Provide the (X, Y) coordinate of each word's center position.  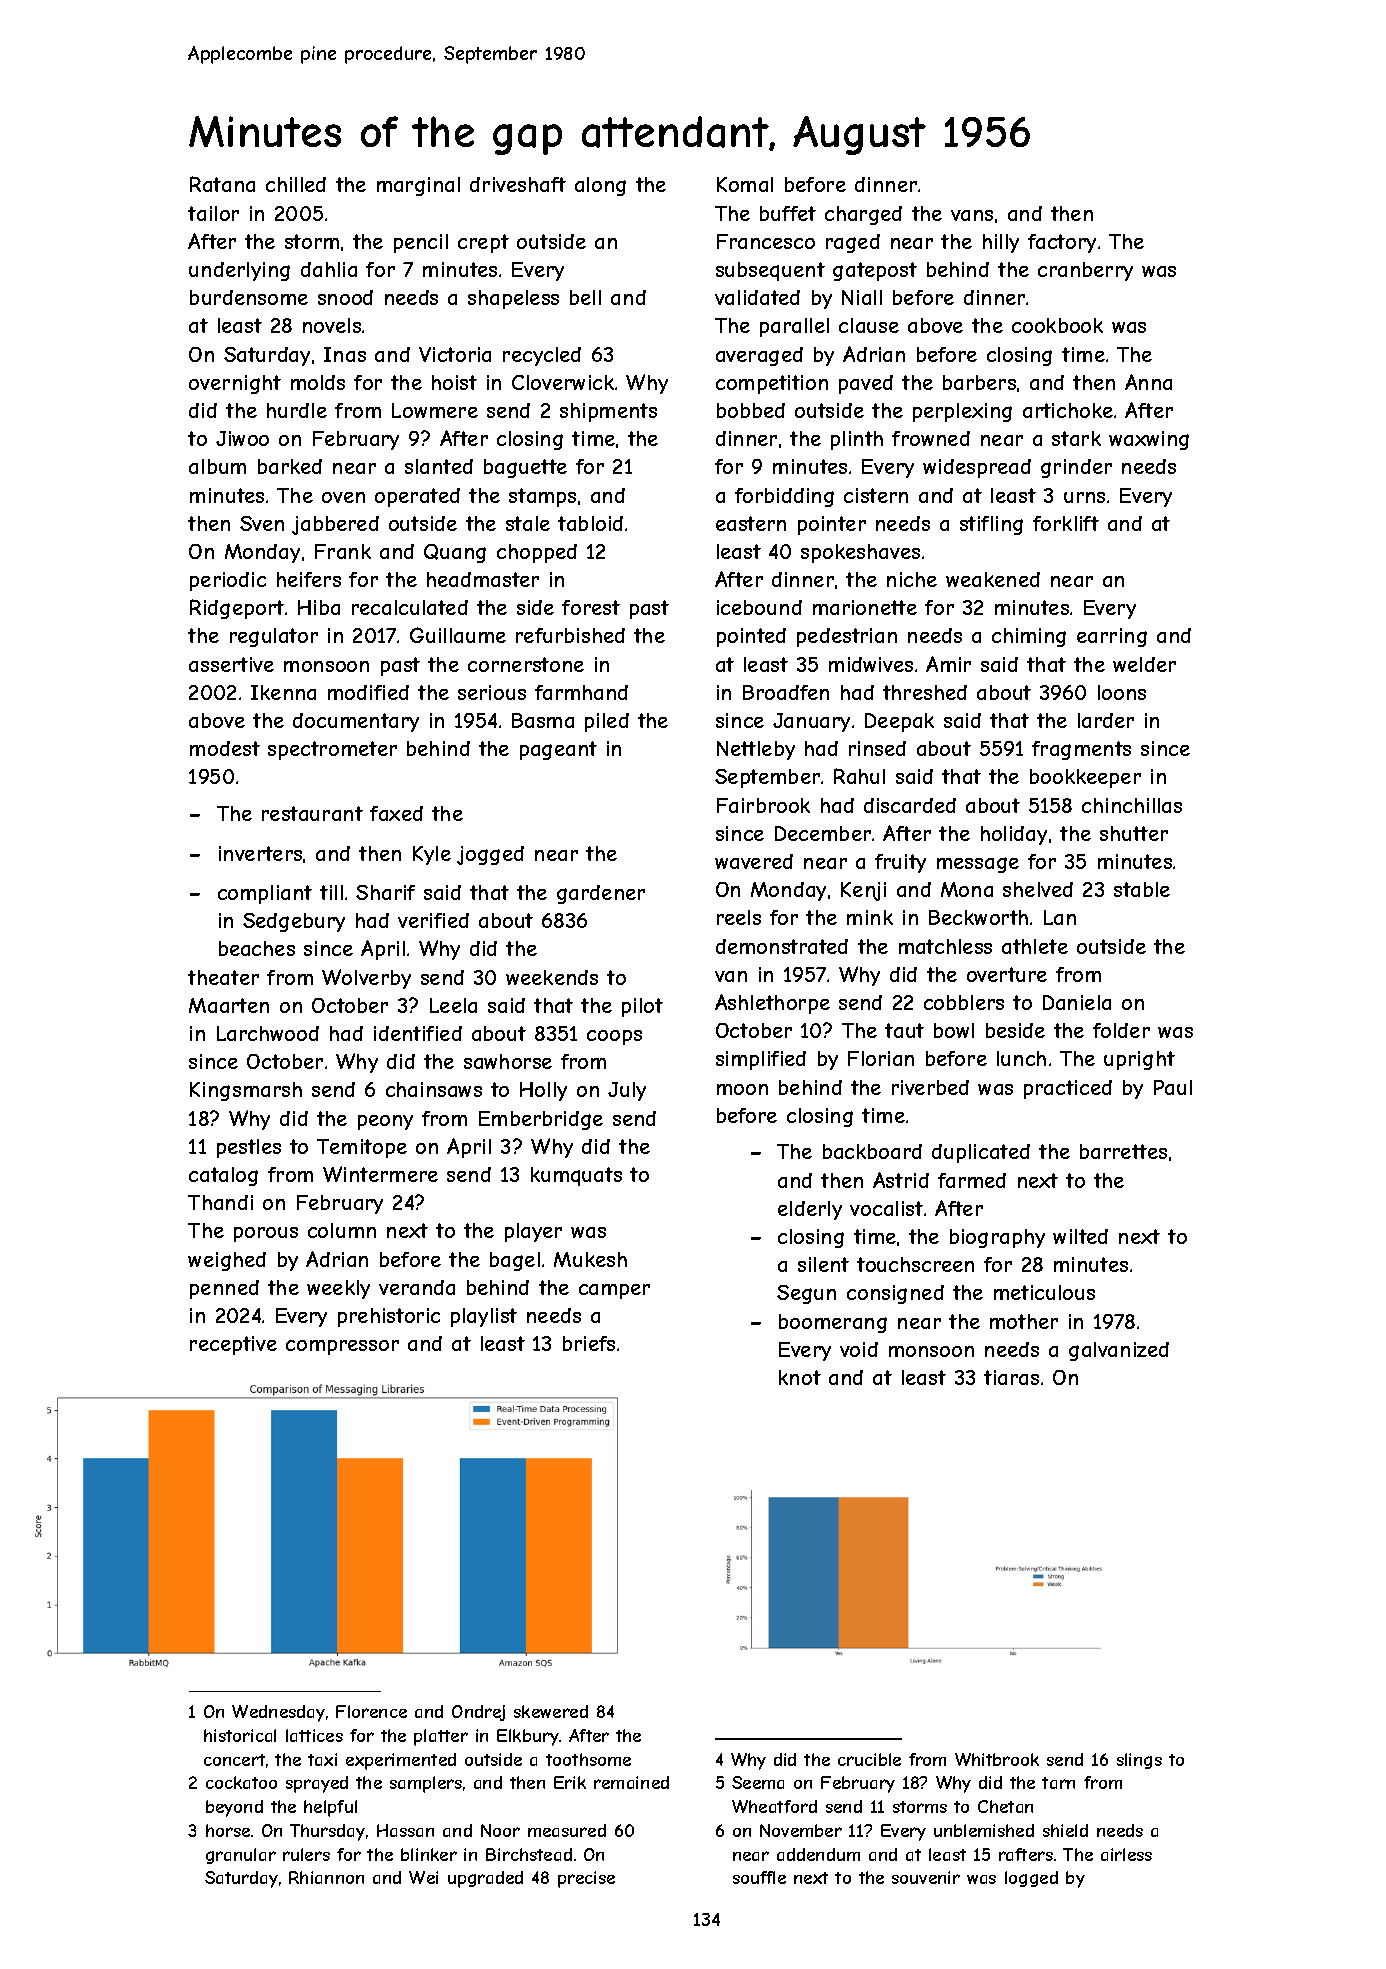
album (217, 466)
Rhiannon (326, 1877)
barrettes (1123, 1151)
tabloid (590, 523)
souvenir (926, 1877)
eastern (751, 523)
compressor (342, 1347)
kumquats (576, 1176)
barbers (979, 382)
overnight (235, 384)
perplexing (962, 412)
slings (1139, 1761)
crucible (869, 1759)
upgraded (485, 1879)
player (533, 1232)
